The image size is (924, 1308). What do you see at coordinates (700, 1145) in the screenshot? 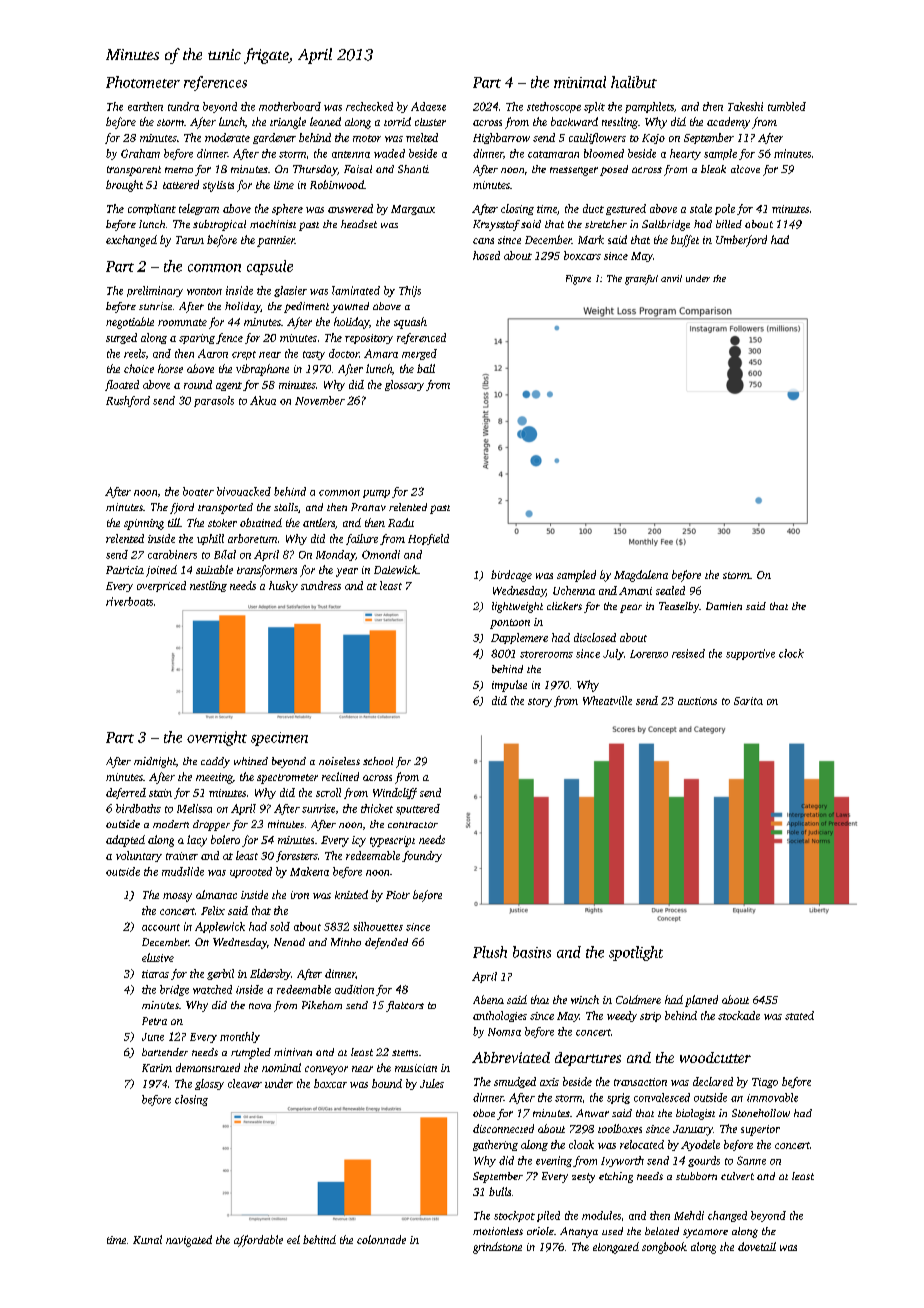
I see `Ayodele` at bounding box center [700, 1145].
